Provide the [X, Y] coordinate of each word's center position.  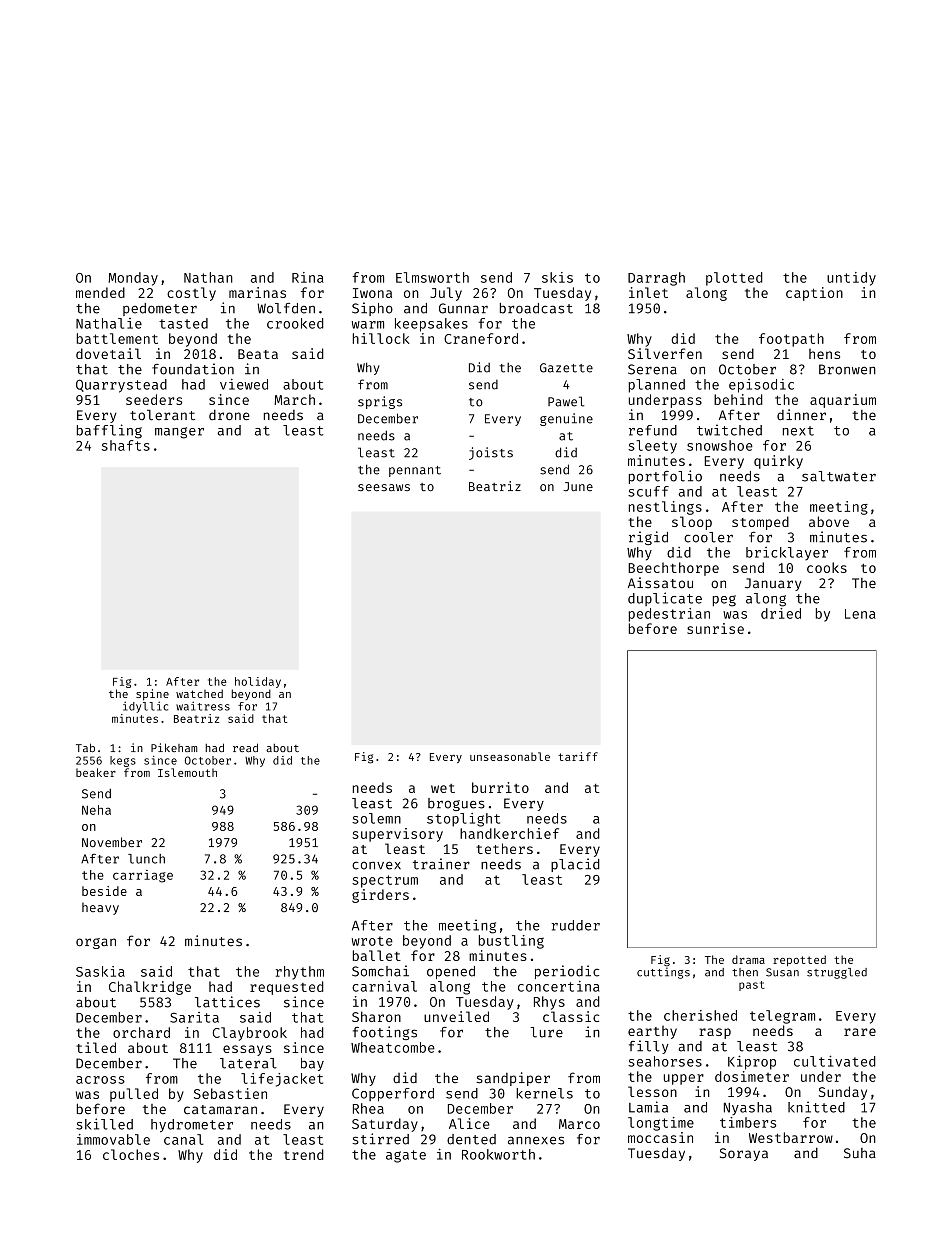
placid [575, 865]
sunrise [715, 628]
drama [748, 959]
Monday [133, 279]
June [578, 486]
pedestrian [669, 615]
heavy [100, 909]
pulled [134, 1095]
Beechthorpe [673, 569]
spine [152, 695]
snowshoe [720, 445]
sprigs [380, 402]
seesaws [384, 487]
